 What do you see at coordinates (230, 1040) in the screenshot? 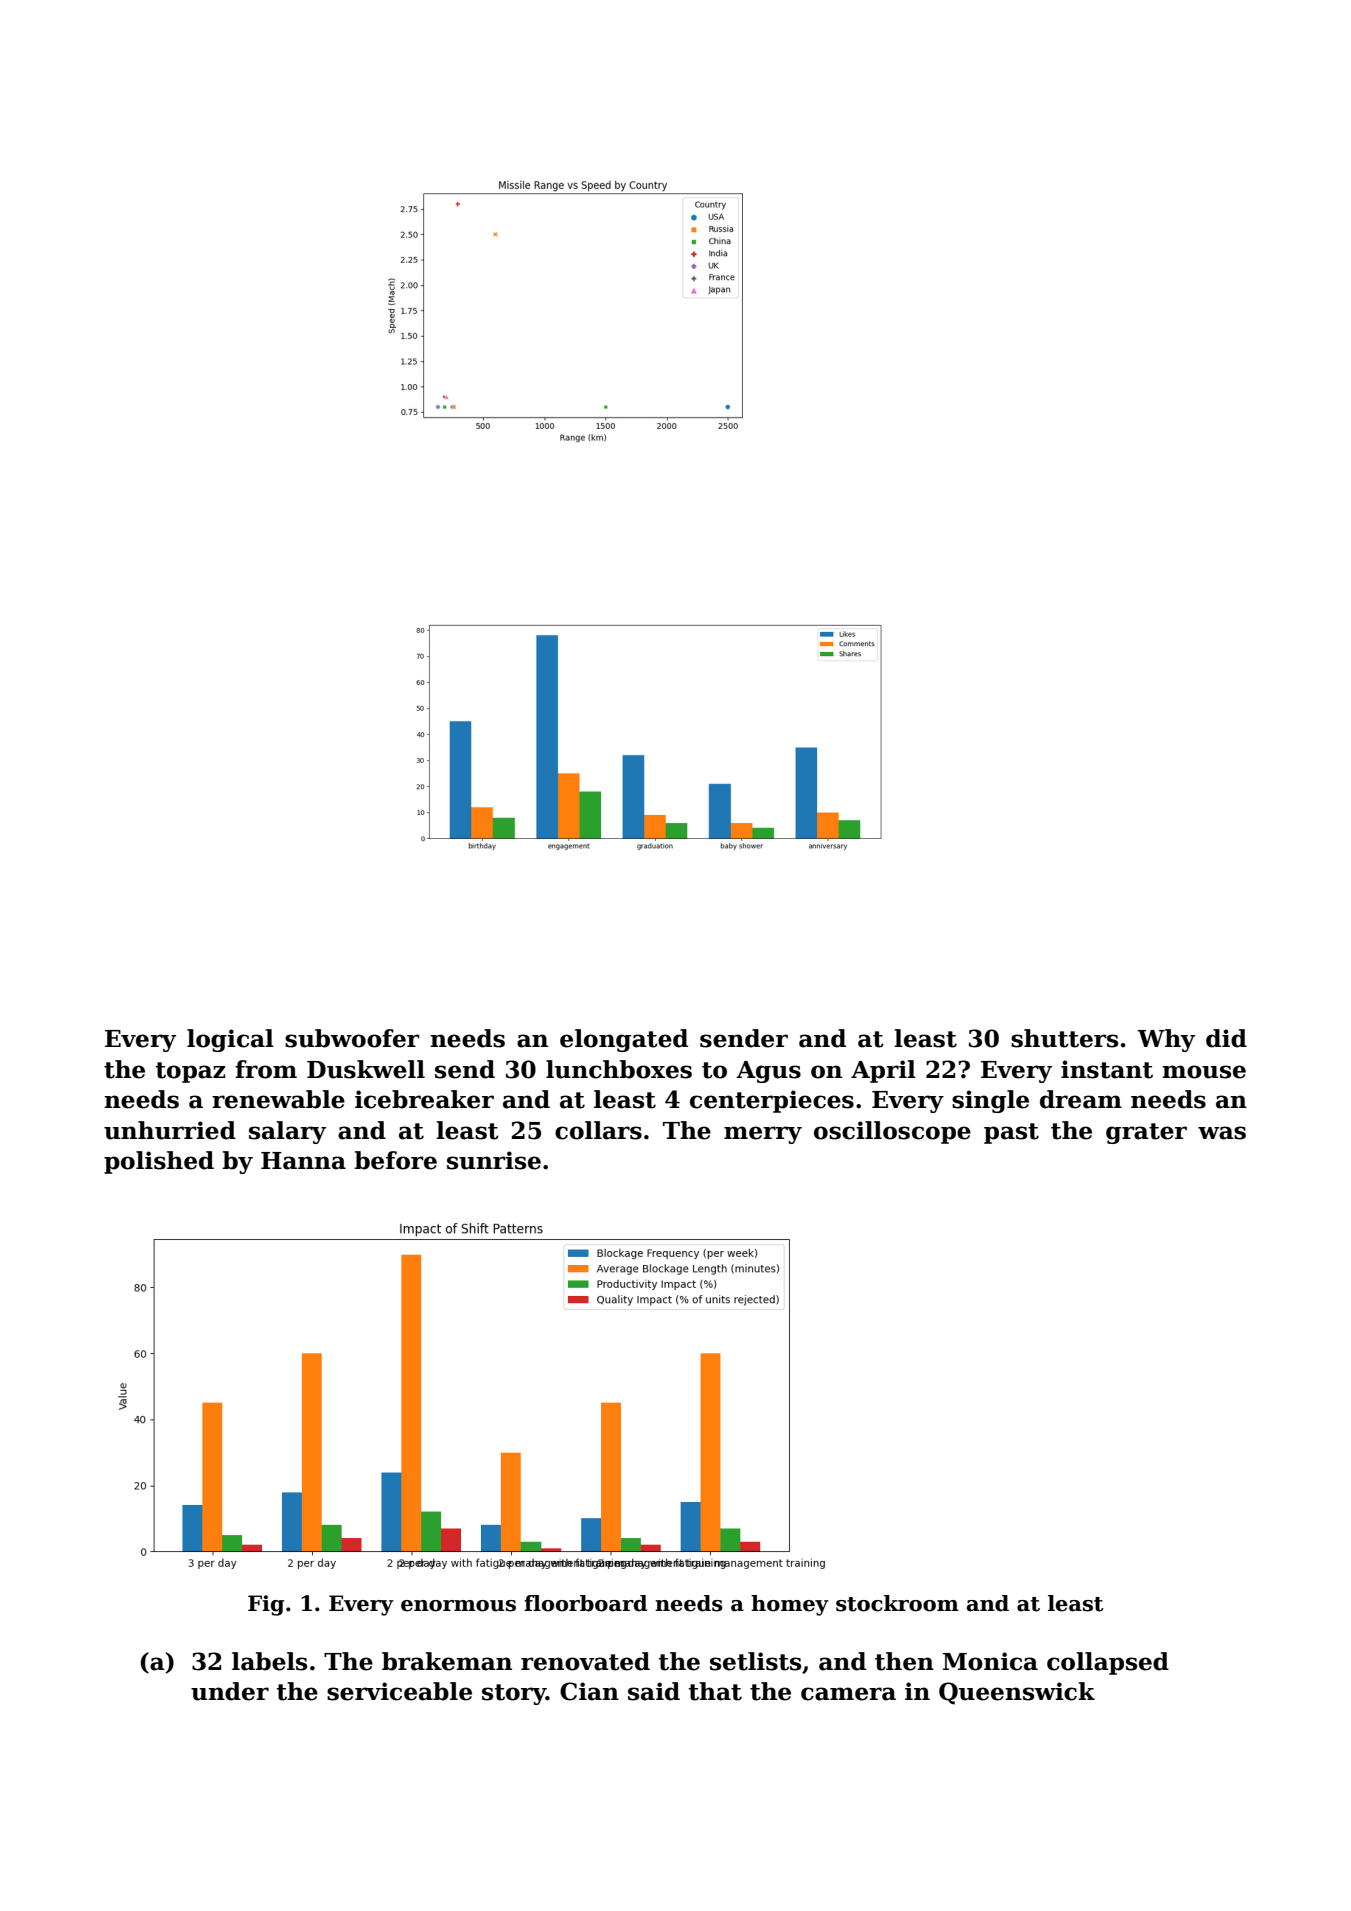
I see `logical` at bounding box center [230, 1040].
